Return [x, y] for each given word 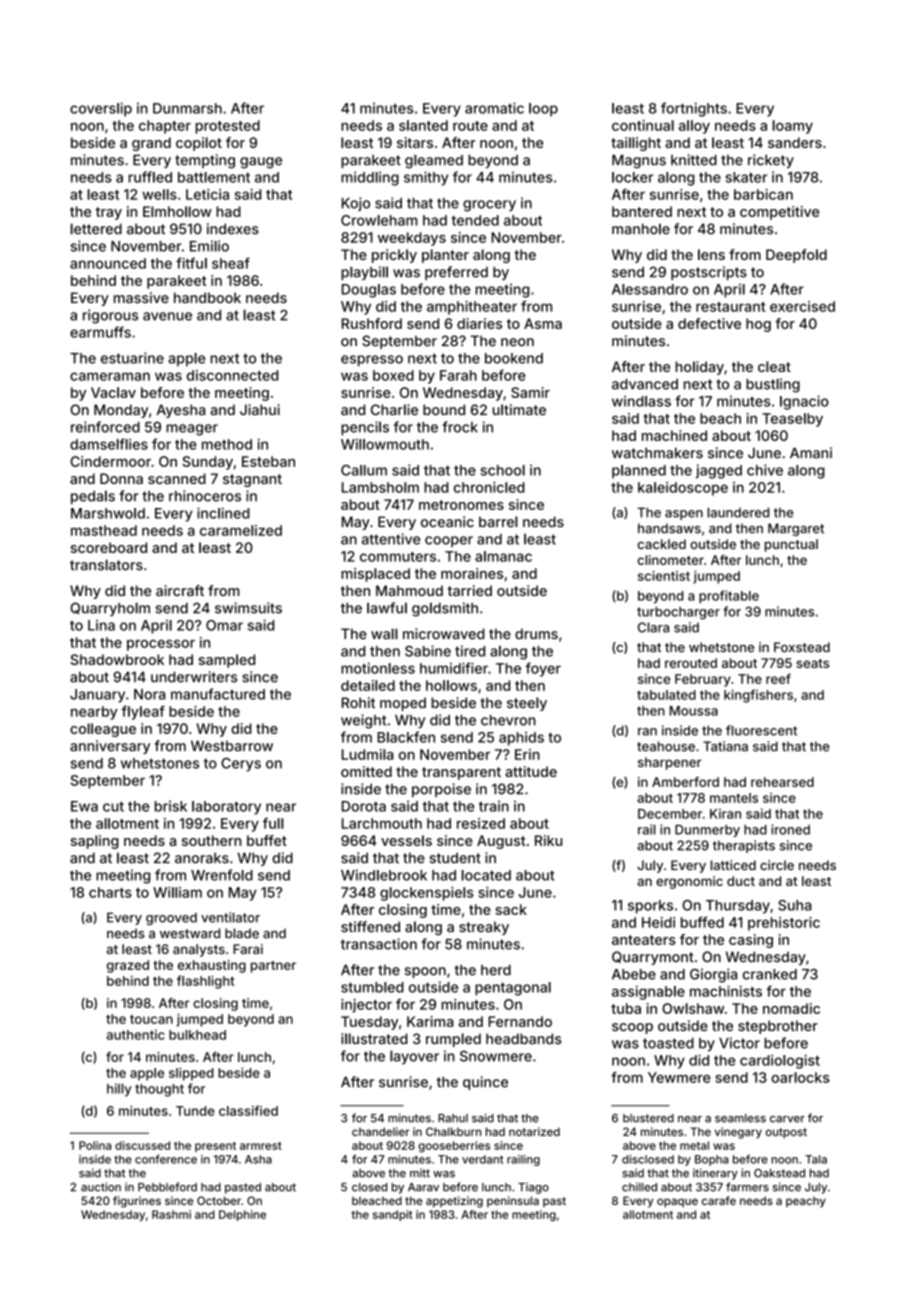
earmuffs [100, 332]
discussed [142, 1145]
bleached [377, 1200]
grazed [128, 966]
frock [460, 427]
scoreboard [109, 547]
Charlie [394, 409]
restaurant [731, 307]
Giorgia [713, 975]
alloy [694, 127]
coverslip [101, 109]
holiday [699, 368]
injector [366, 1006]
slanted [423, 125]
